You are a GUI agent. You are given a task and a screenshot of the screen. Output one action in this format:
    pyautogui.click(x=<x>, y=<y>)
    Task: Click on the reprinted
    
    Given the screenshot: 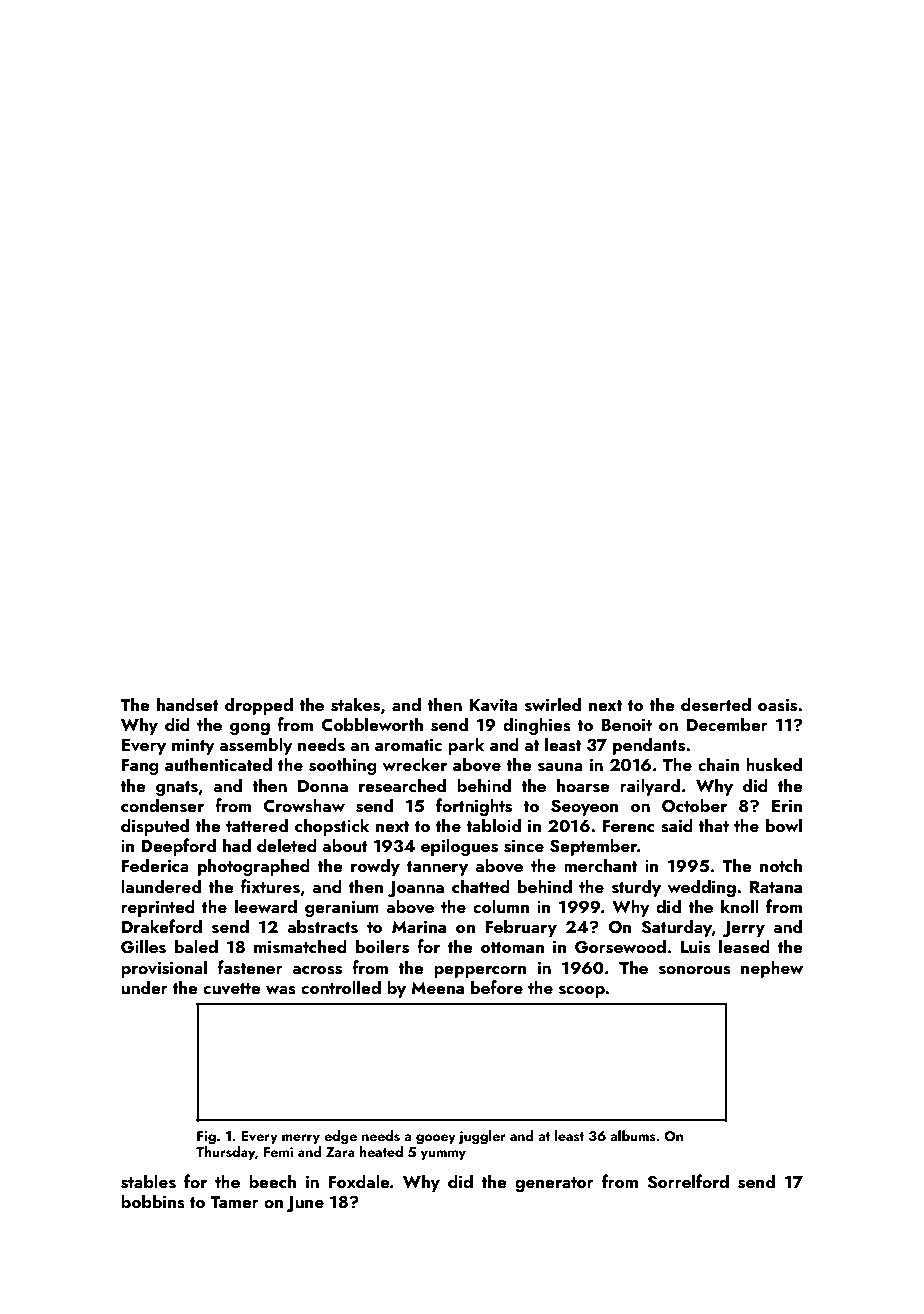 What is the action you would take?
    pyautogui.click(x=158, y=908)
